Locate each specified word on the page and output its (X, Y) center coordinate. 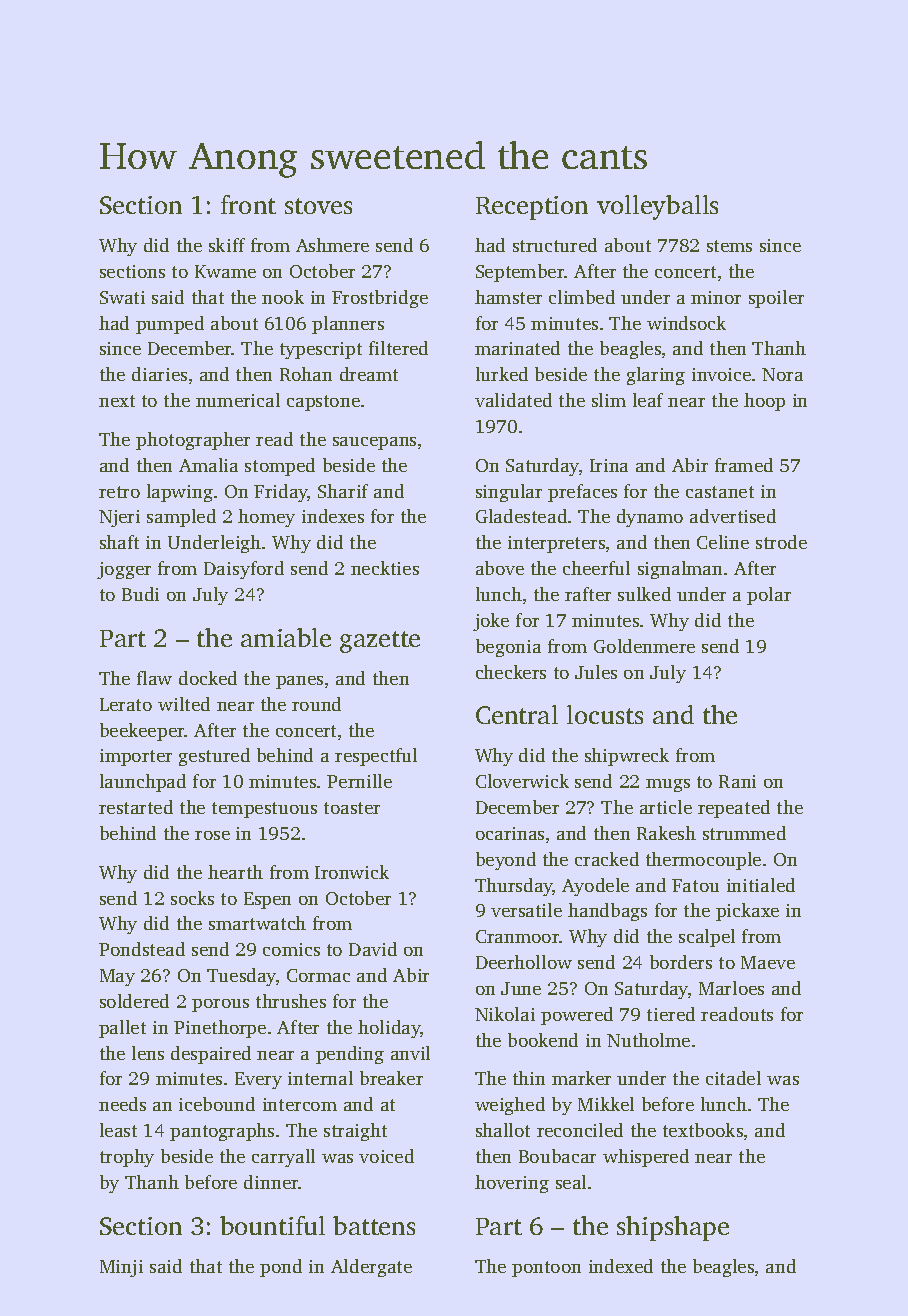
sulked (644, 594)
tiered (671, 1014)
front (248, 204)
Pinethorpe (220, 1029)
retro (119, 492)
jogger (124, 570)
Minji (121, 1268)
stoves (318, 206)
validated (513, 400)
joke (491, 622)
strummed (744, 833)
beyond (506, 861)
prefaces (582, 493)
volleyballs (657, 207)
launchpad (143, 783)
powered (577, 1016)
